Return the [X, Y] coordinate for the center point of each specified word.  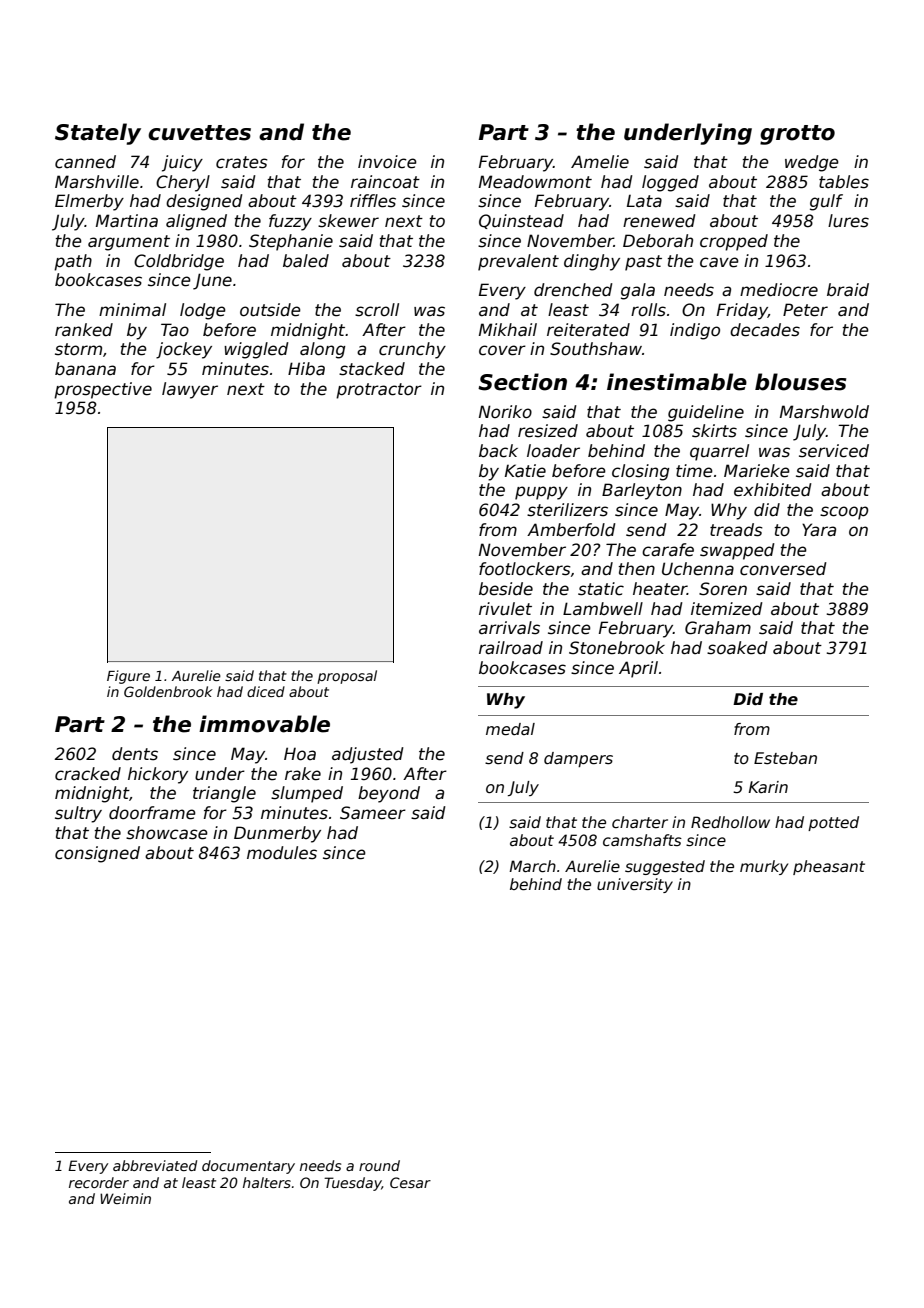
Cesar [410, 1182]
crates [242, 162]
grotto [797, 135]
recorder [99, 1182]
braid [848, 290]
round [379, 1165]
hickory [158, 775]
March [532, 866]
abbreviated [155, 1165]
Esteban [785, 758]
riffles [373, 201]
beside [506, 589]
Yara [819, 530]
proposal [347, 677]
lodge [203, 311]
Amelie [600, 162]
